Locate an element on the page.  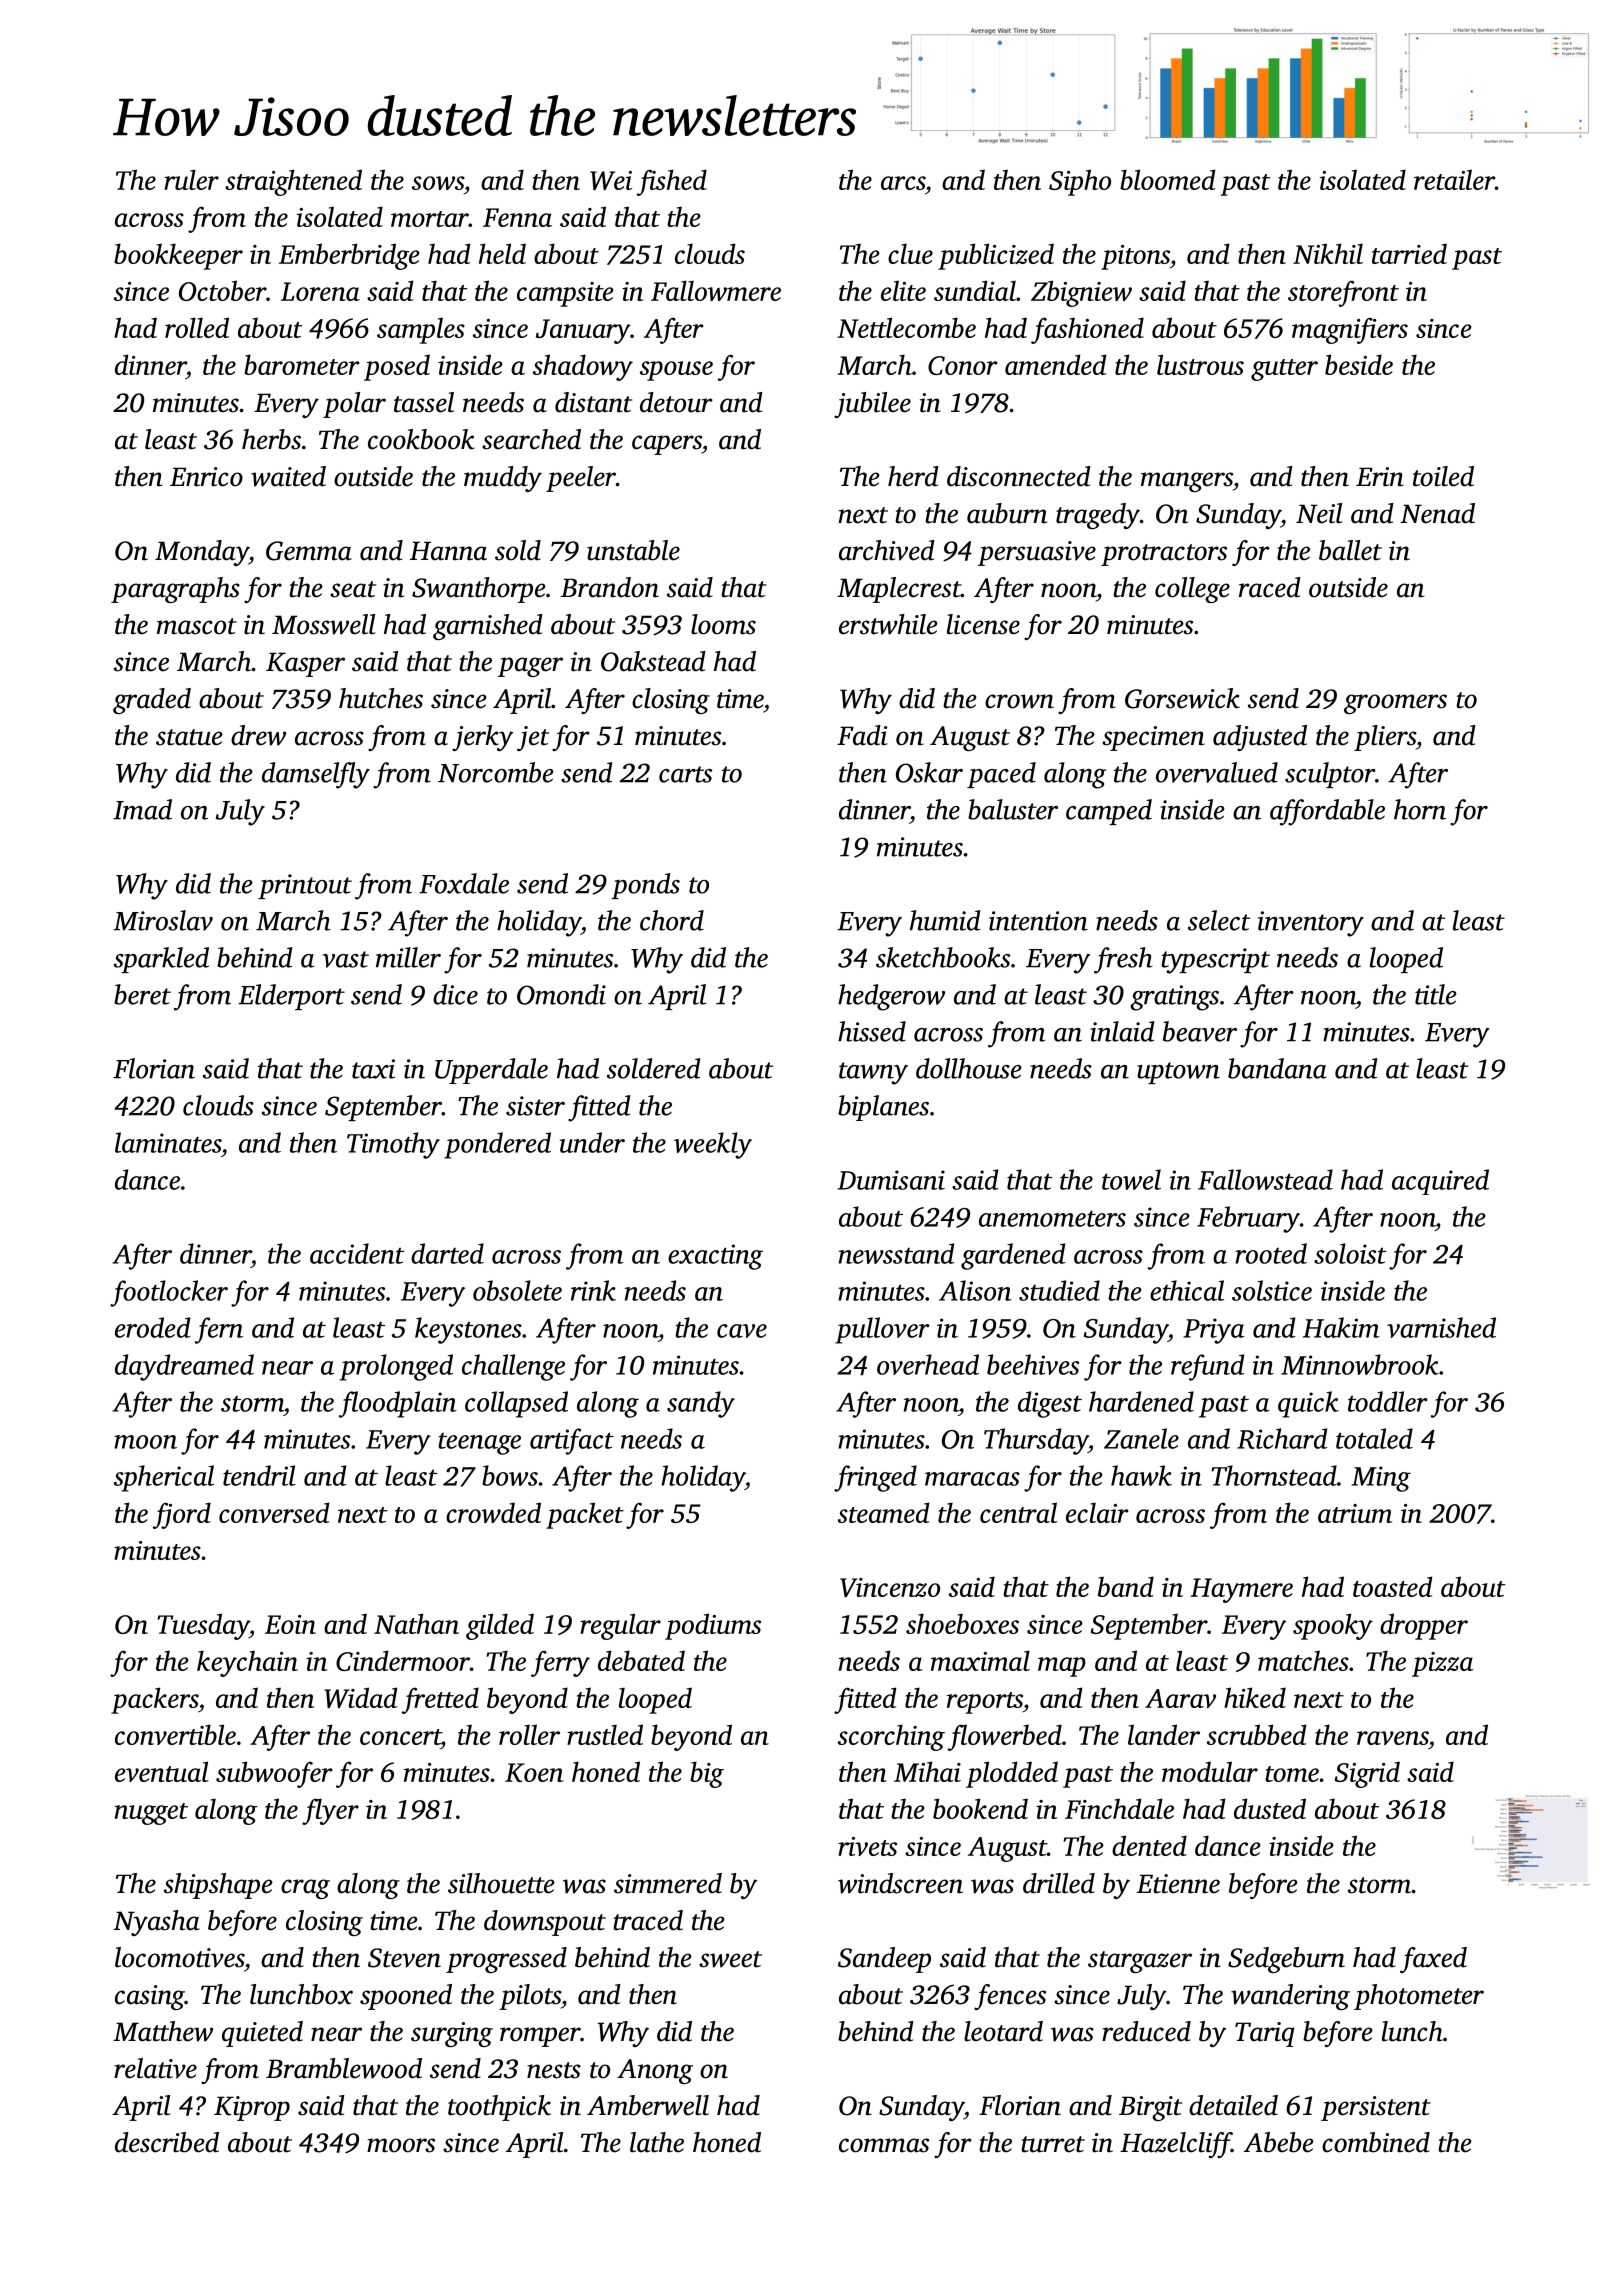
beehives is located at coordinates (1033, 1364).
